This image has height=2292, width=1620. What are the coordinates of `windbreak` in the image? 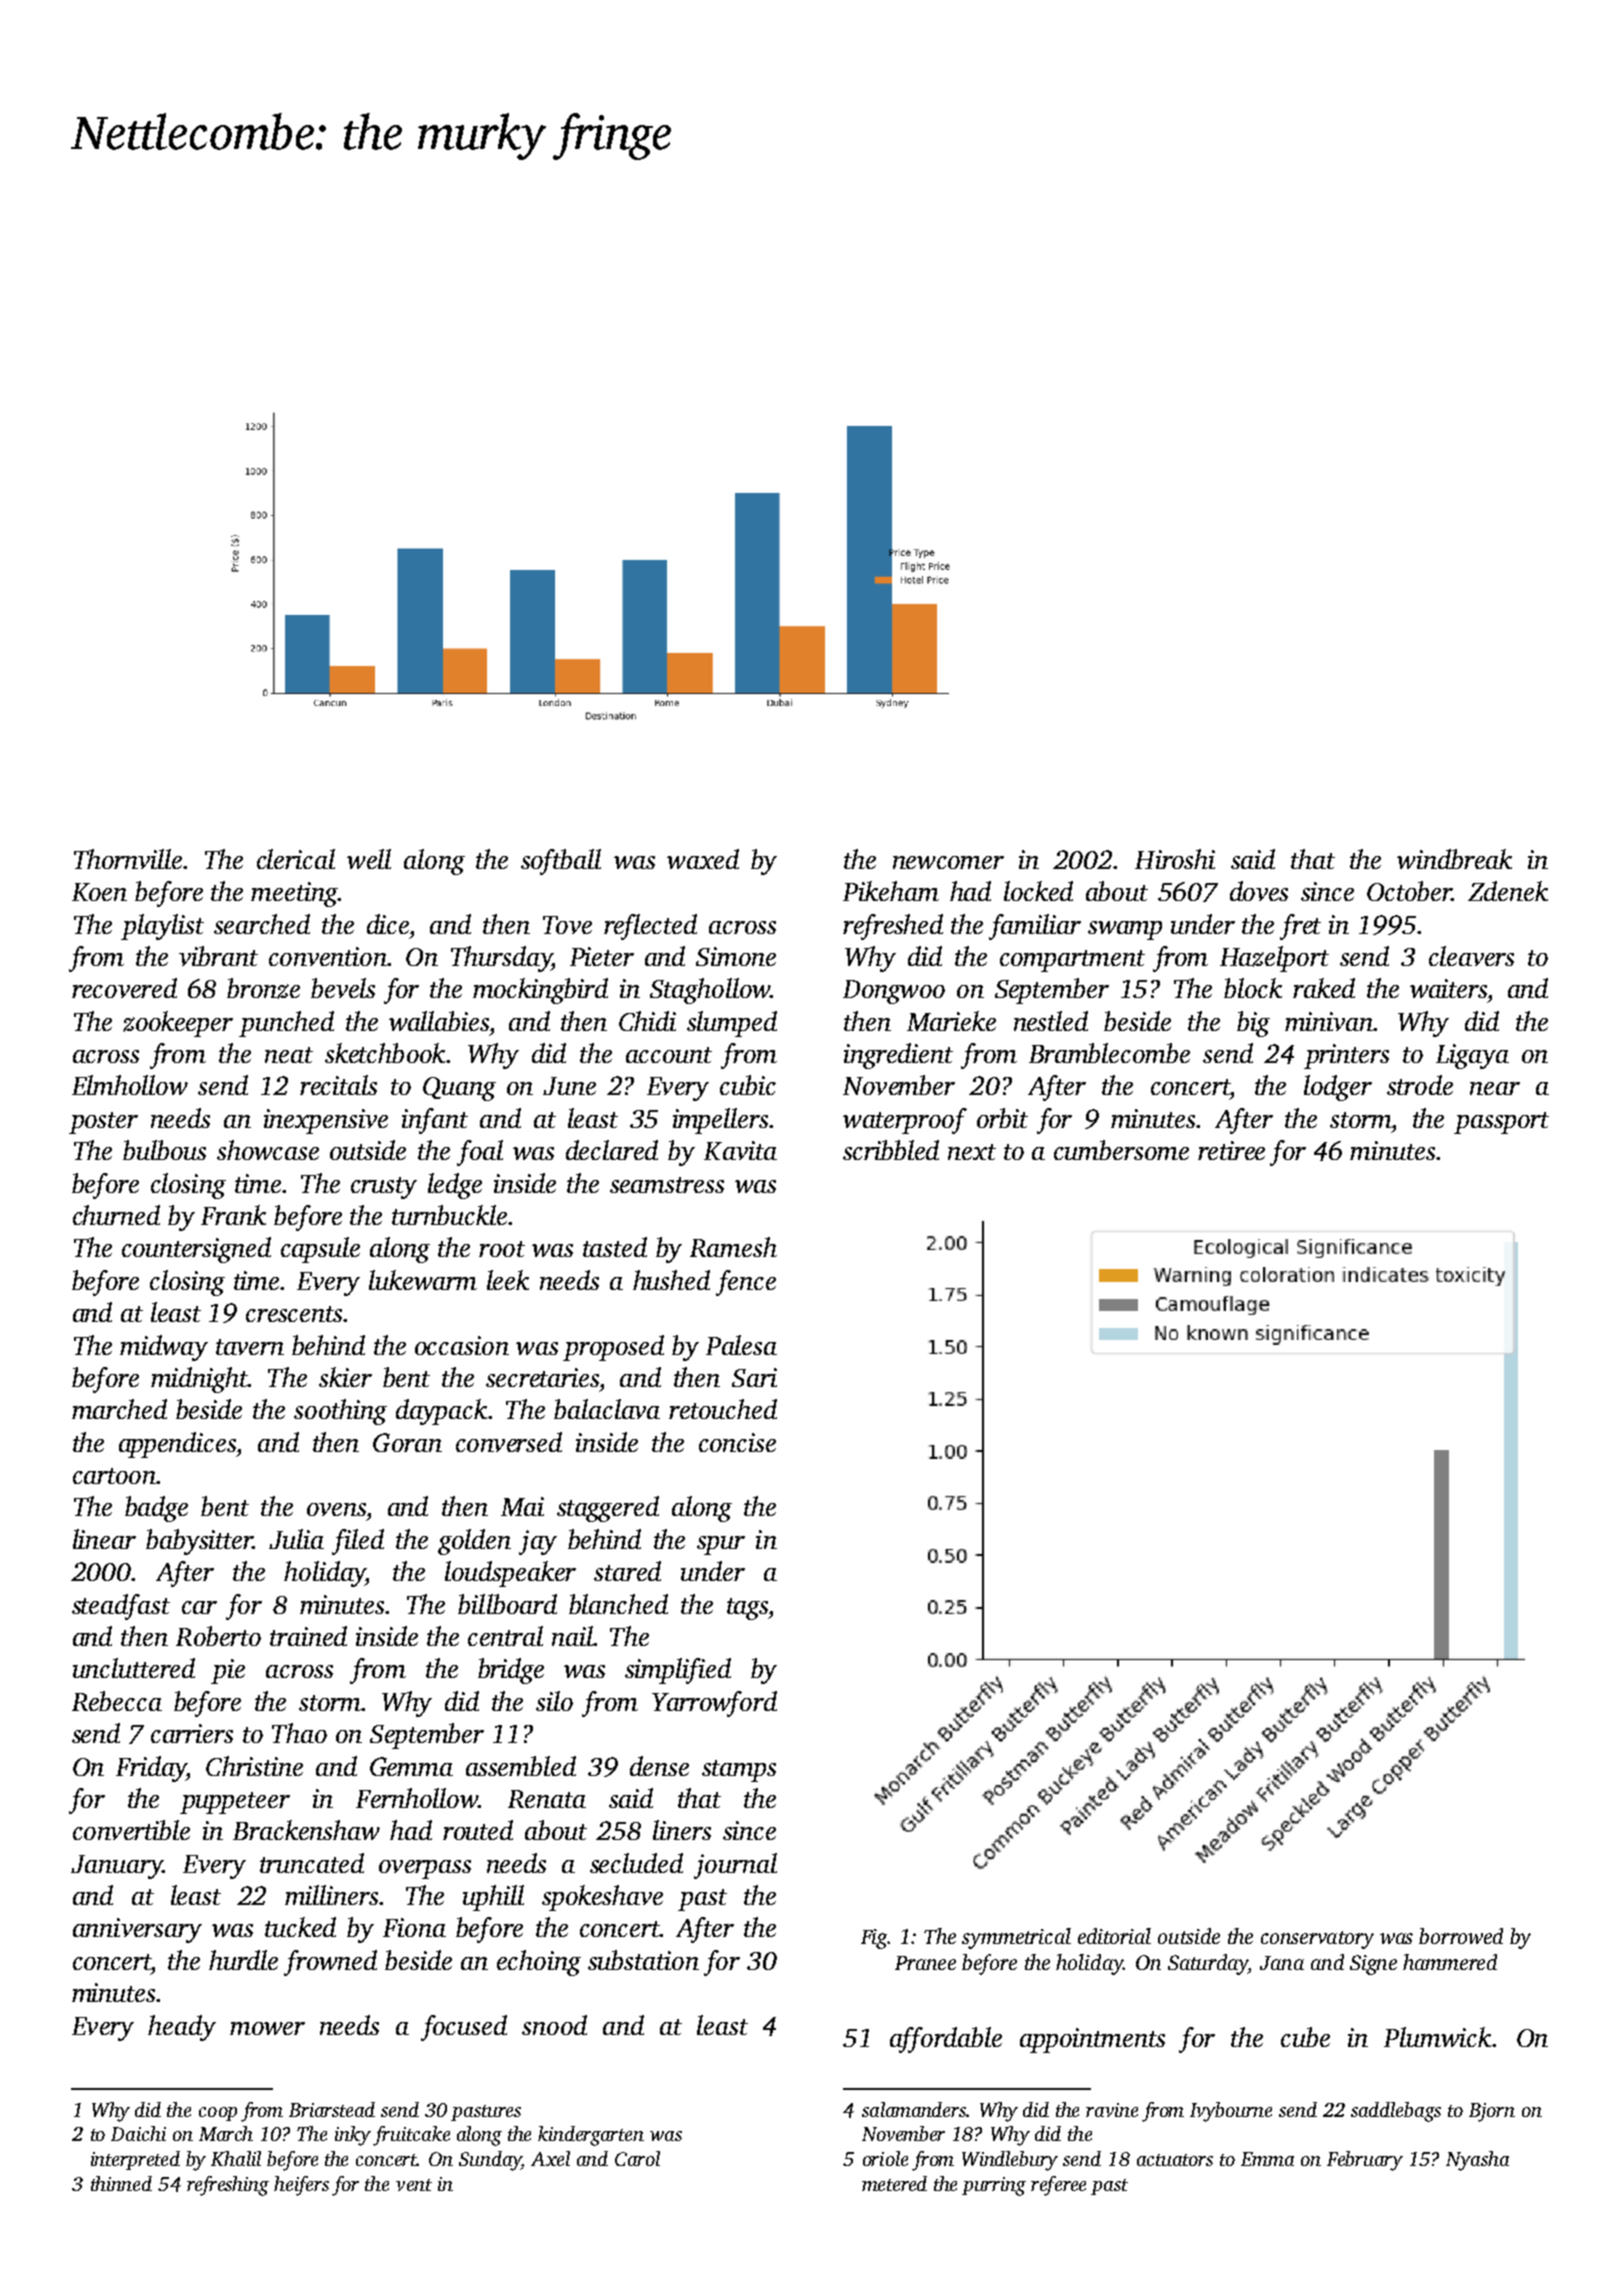 It's located at (1454, 859).
